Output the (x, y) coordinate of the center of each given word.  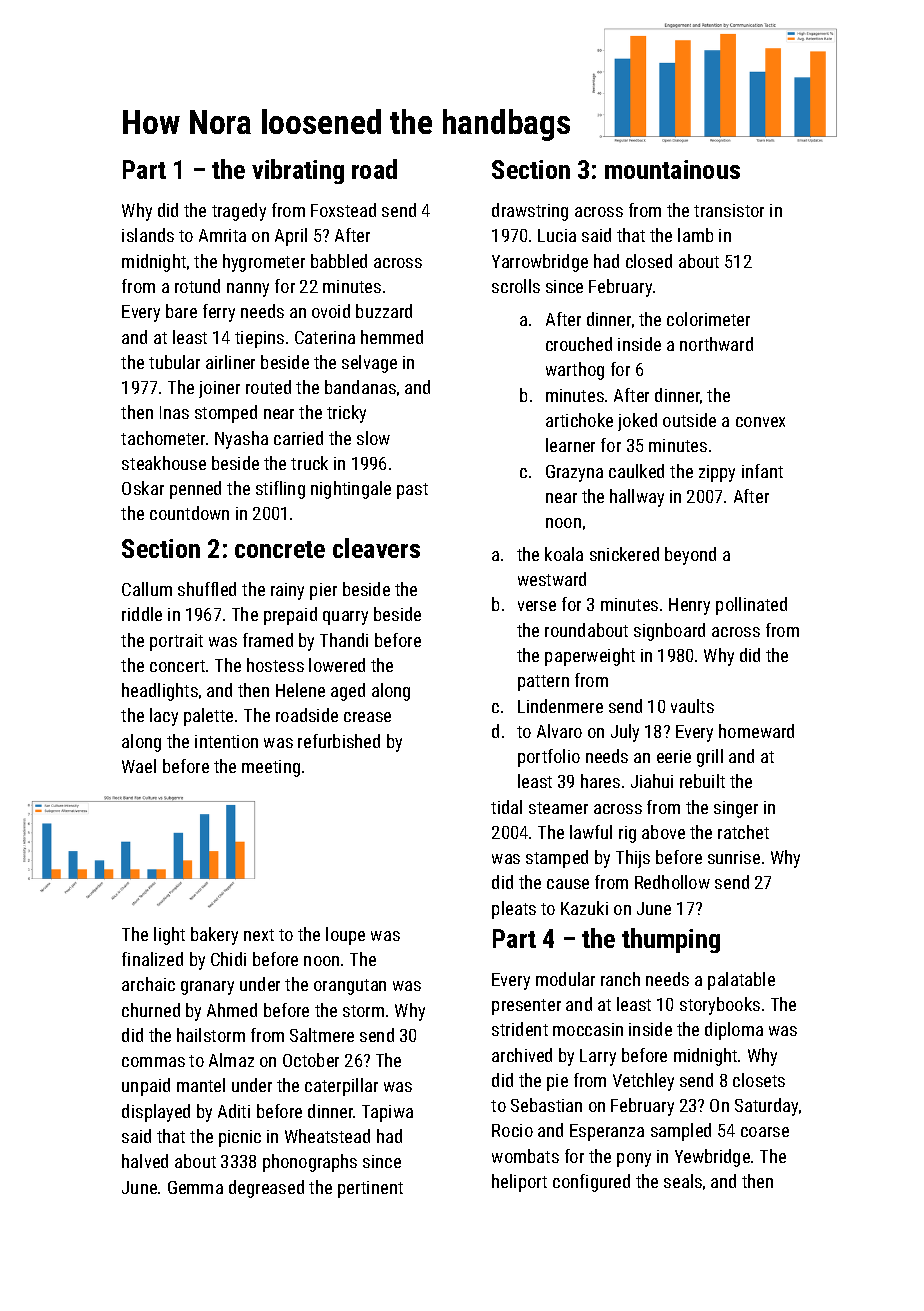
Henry (689, 606)
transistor (729, 210)
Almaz (231, 1060)
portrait (176, 642)
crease (367, 717)
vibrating (298, 171)
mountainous (672, 169)
